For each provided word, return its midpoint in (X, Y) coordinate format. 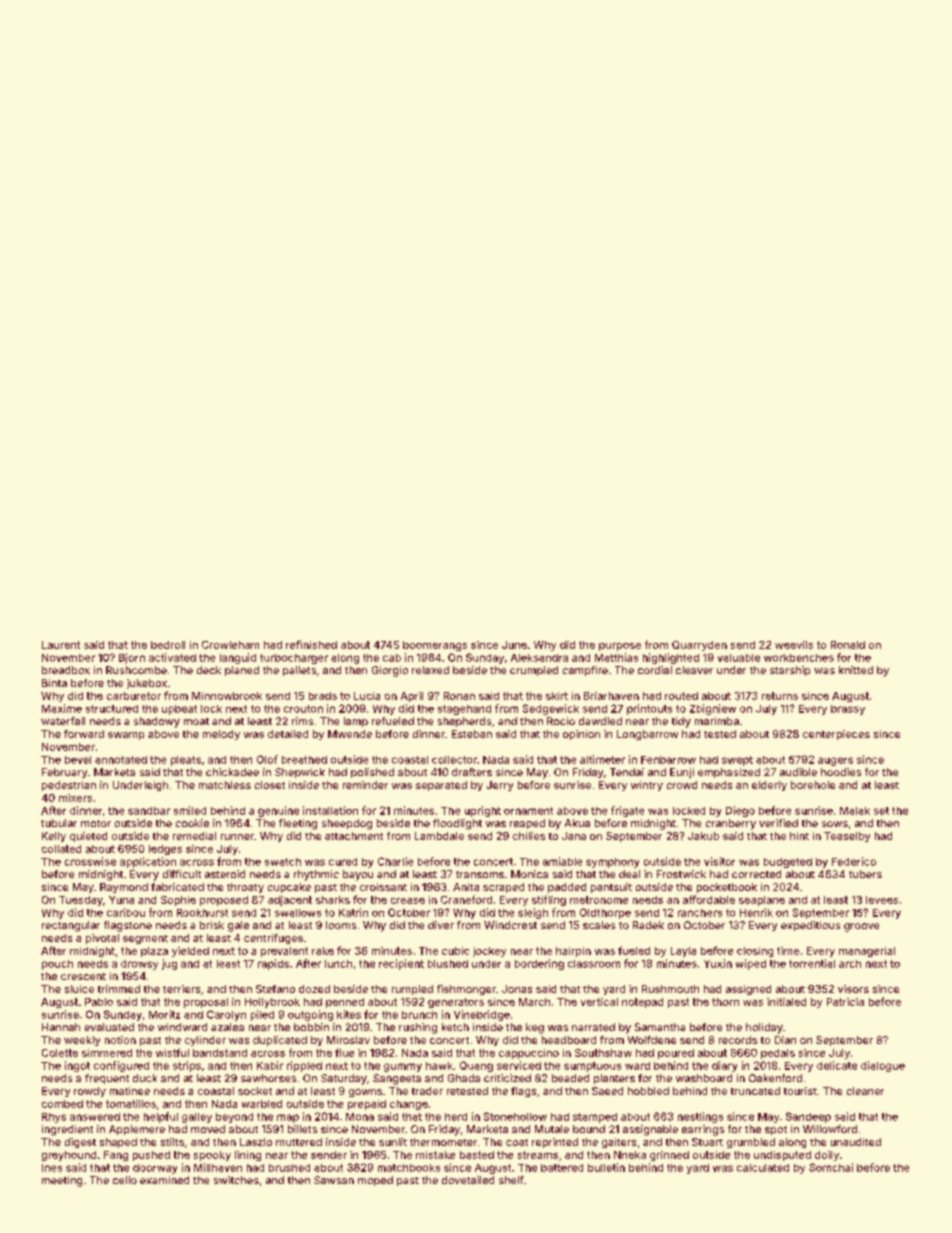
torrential (812, 963)
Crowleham (230, 645)
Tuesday (81, 901)
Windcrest (510, 925)
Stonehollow (515, 1116)
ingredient (67, 1130)
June (514, 645)
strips (187, 1066)
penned (345, 1003)
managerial (867, 952)
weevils (794, 645)
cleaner (865, 1091)
